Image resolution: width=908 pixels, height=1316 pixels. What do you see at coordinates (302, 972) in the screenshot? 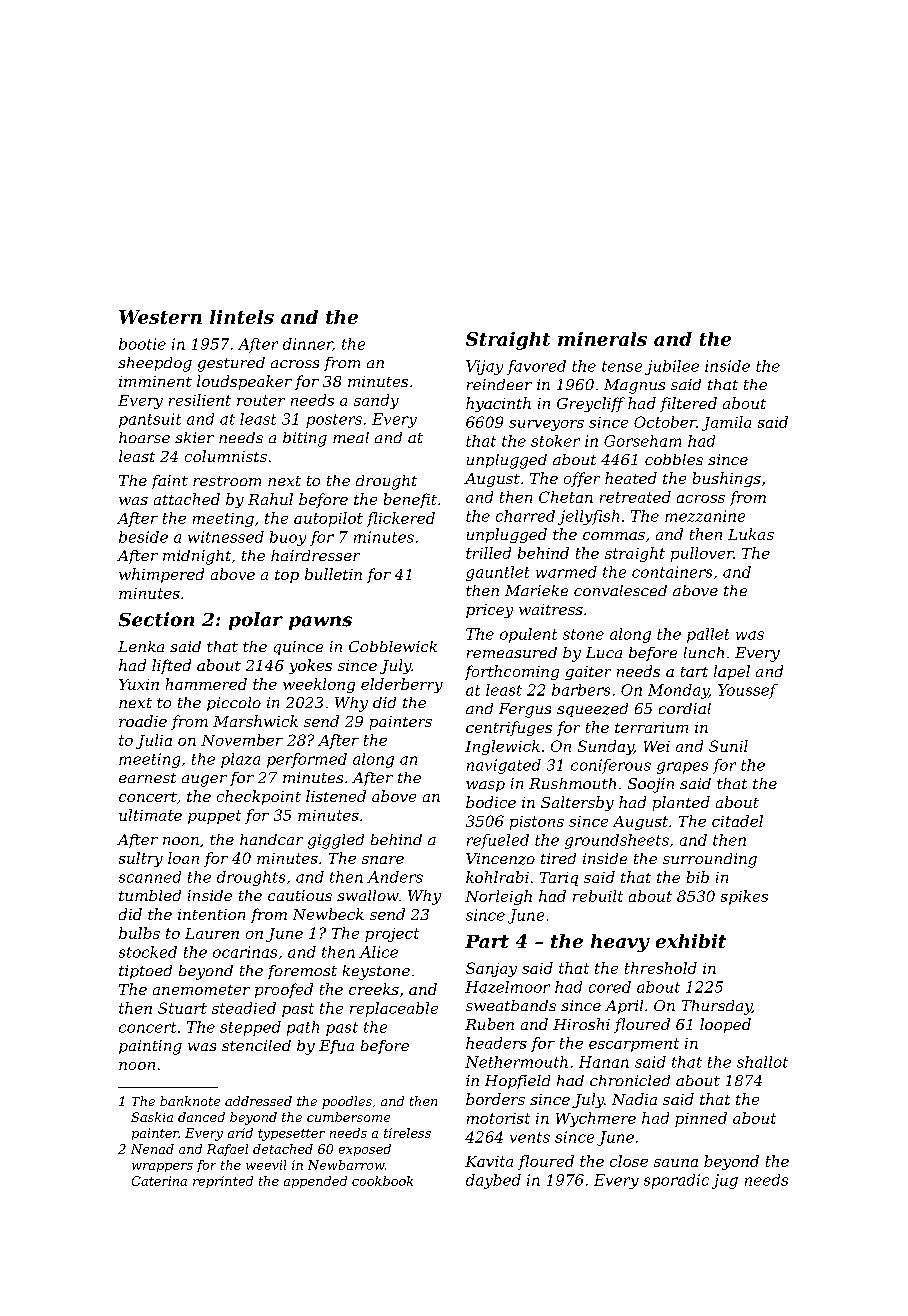
I see `foremost` at bounding box center [302, 972].
